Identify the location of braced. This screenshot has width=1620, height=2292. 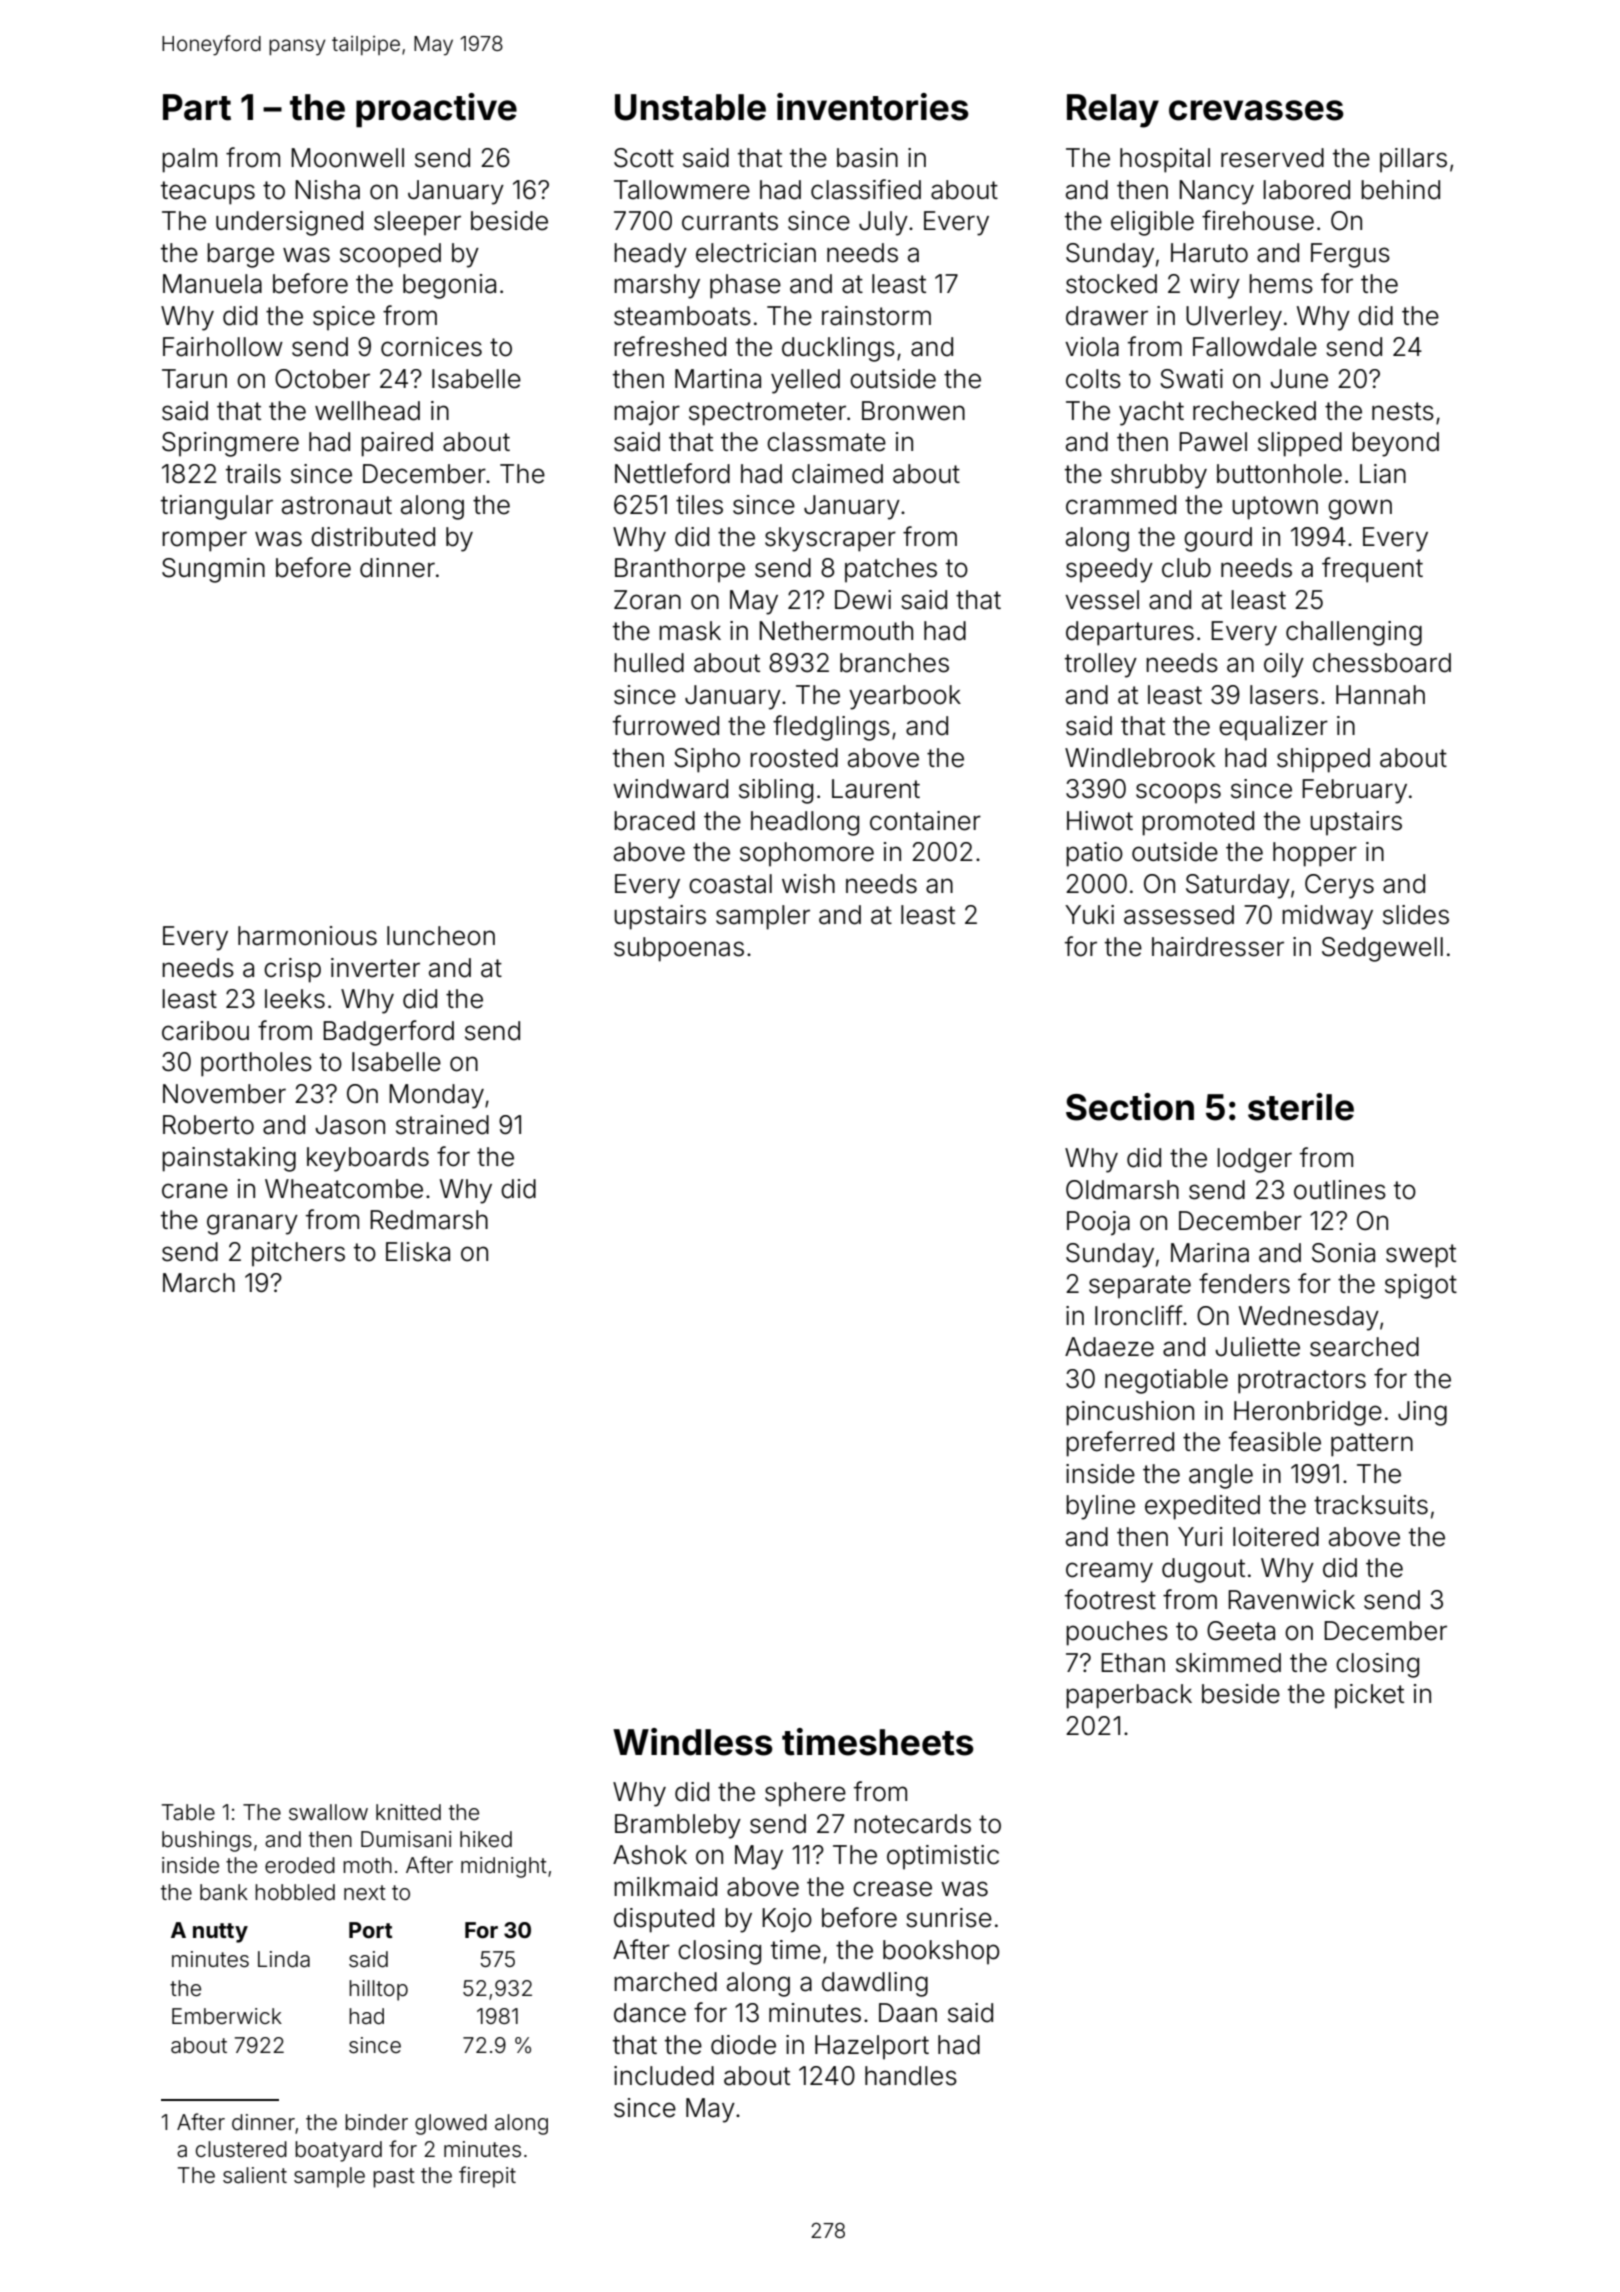
(654, 821).
